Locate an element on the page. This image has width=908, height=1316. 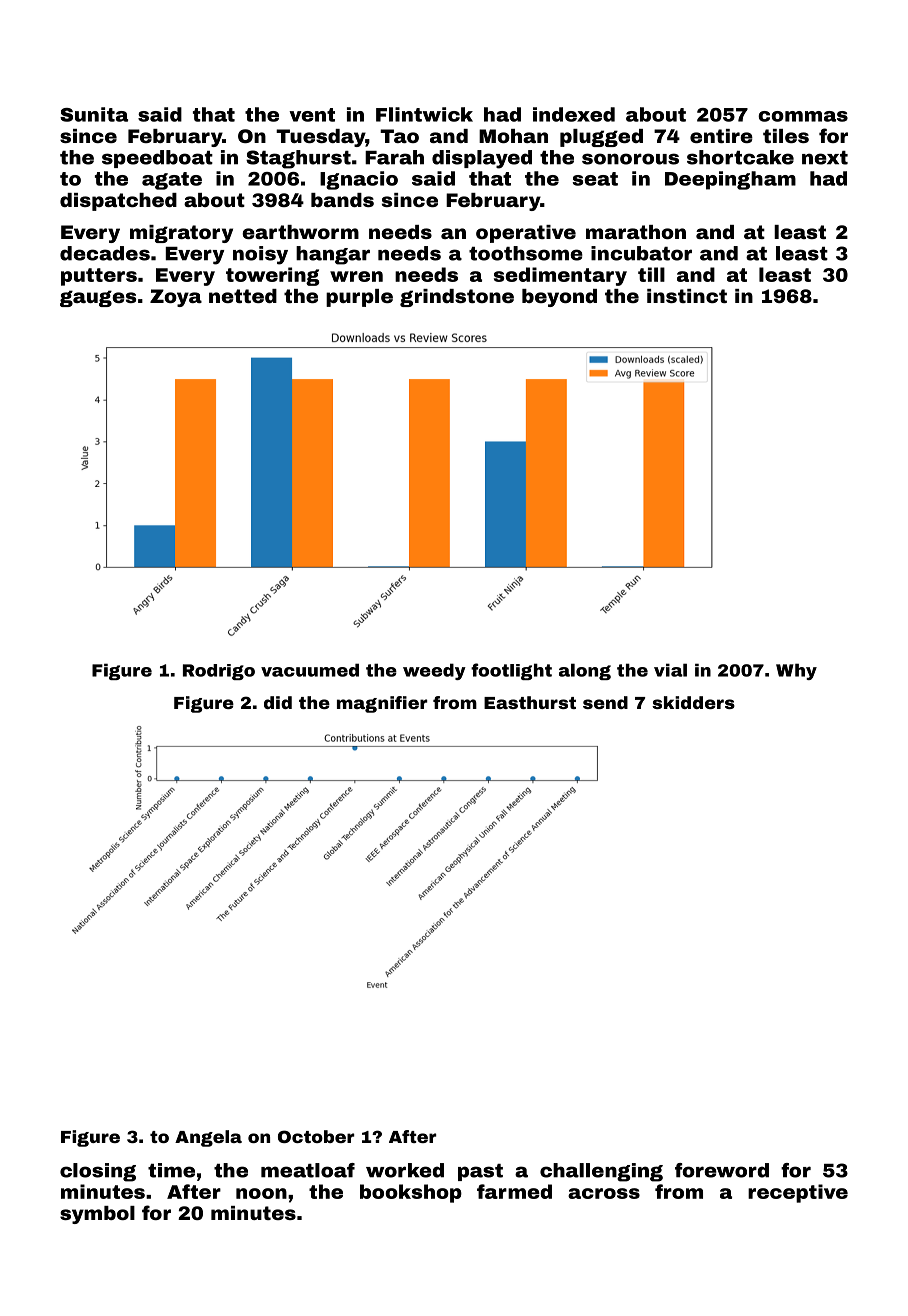
past is located at coordinates (480, 1172).
